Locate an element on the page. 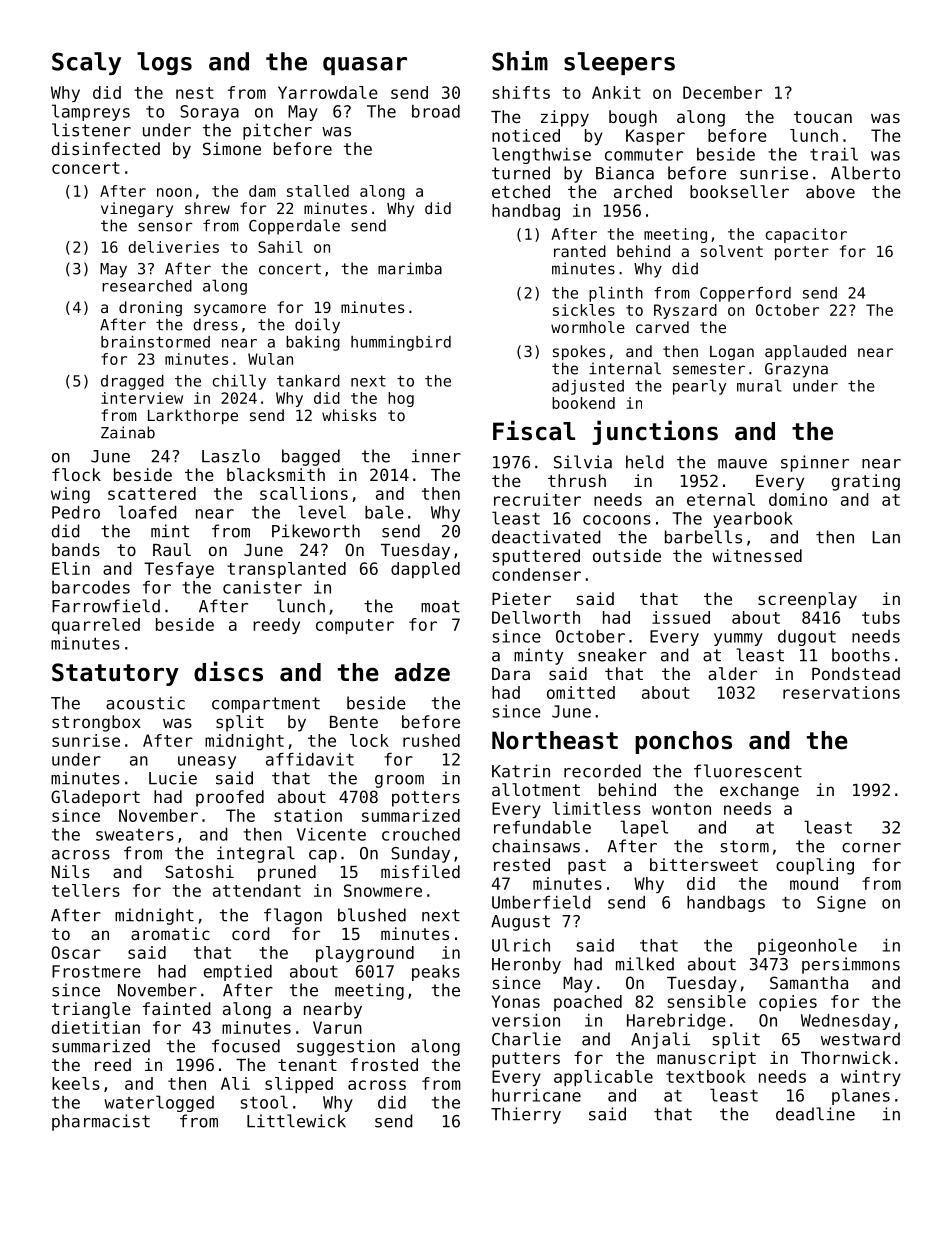 The image size is (952, 1233). adze is located at coordinates (422, 672).
